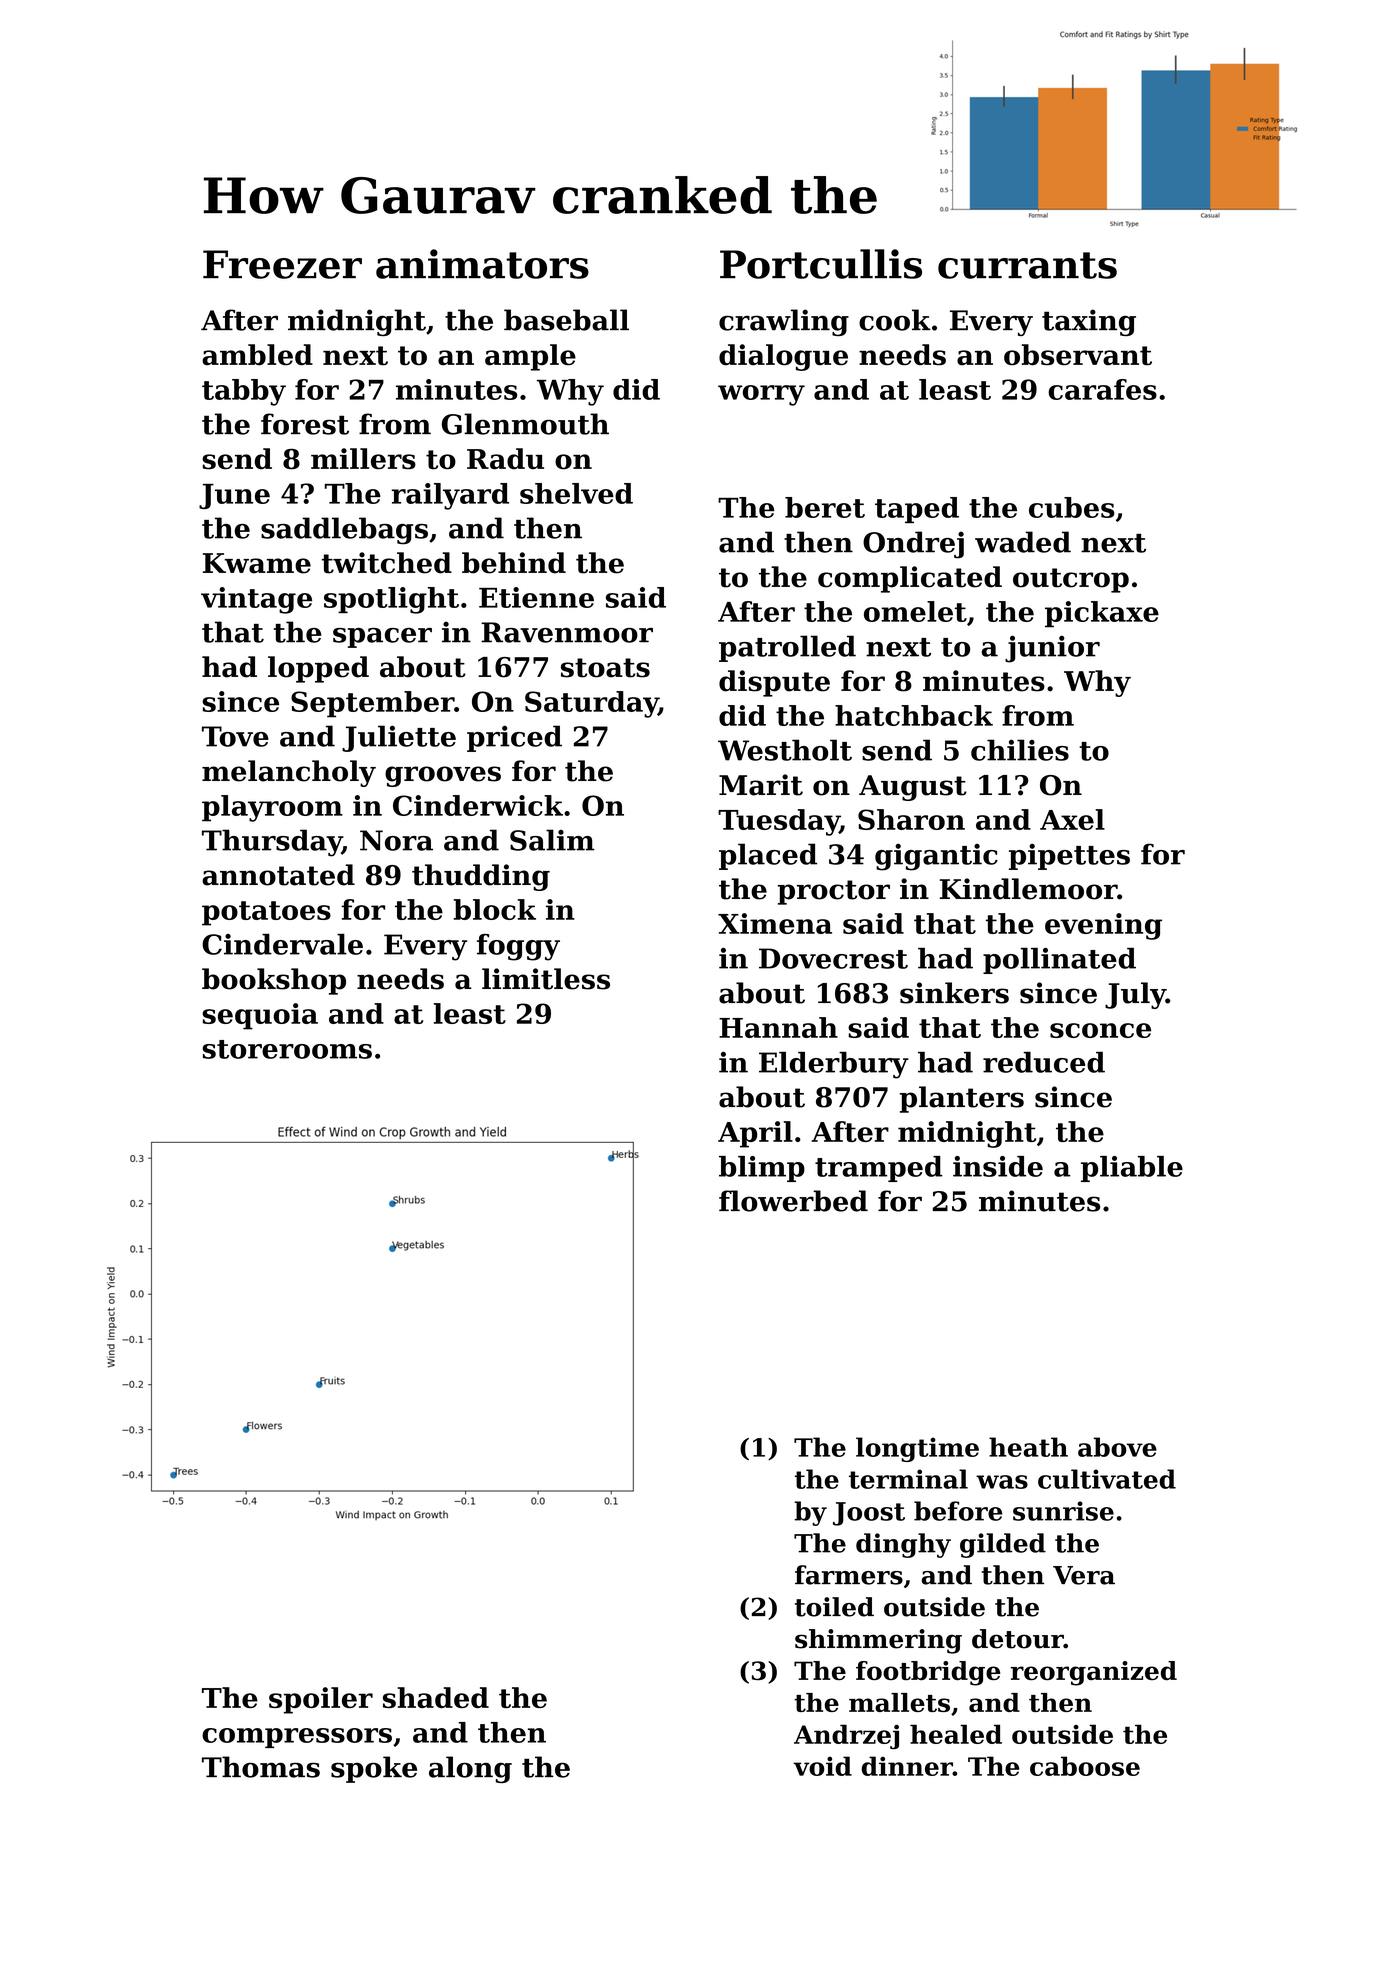  What do you see at coordinates (518, 947) in the screenshot?
I see `foggy` at bounding box center [518, 947].
